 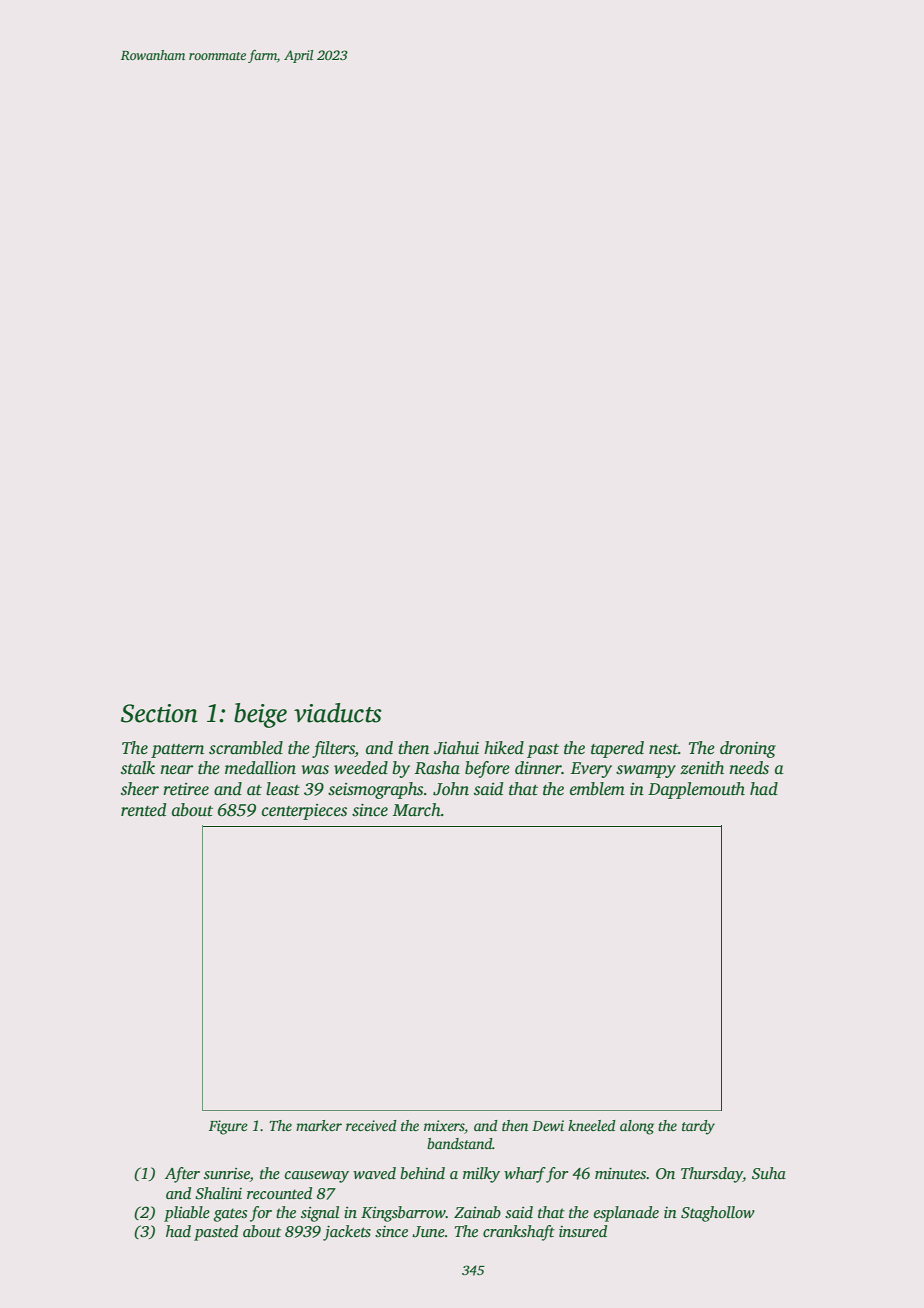 What do you see at coordinates (548, 1125) in the screenshot?
I see `Dewi` at bounding box center [548, 1125].
